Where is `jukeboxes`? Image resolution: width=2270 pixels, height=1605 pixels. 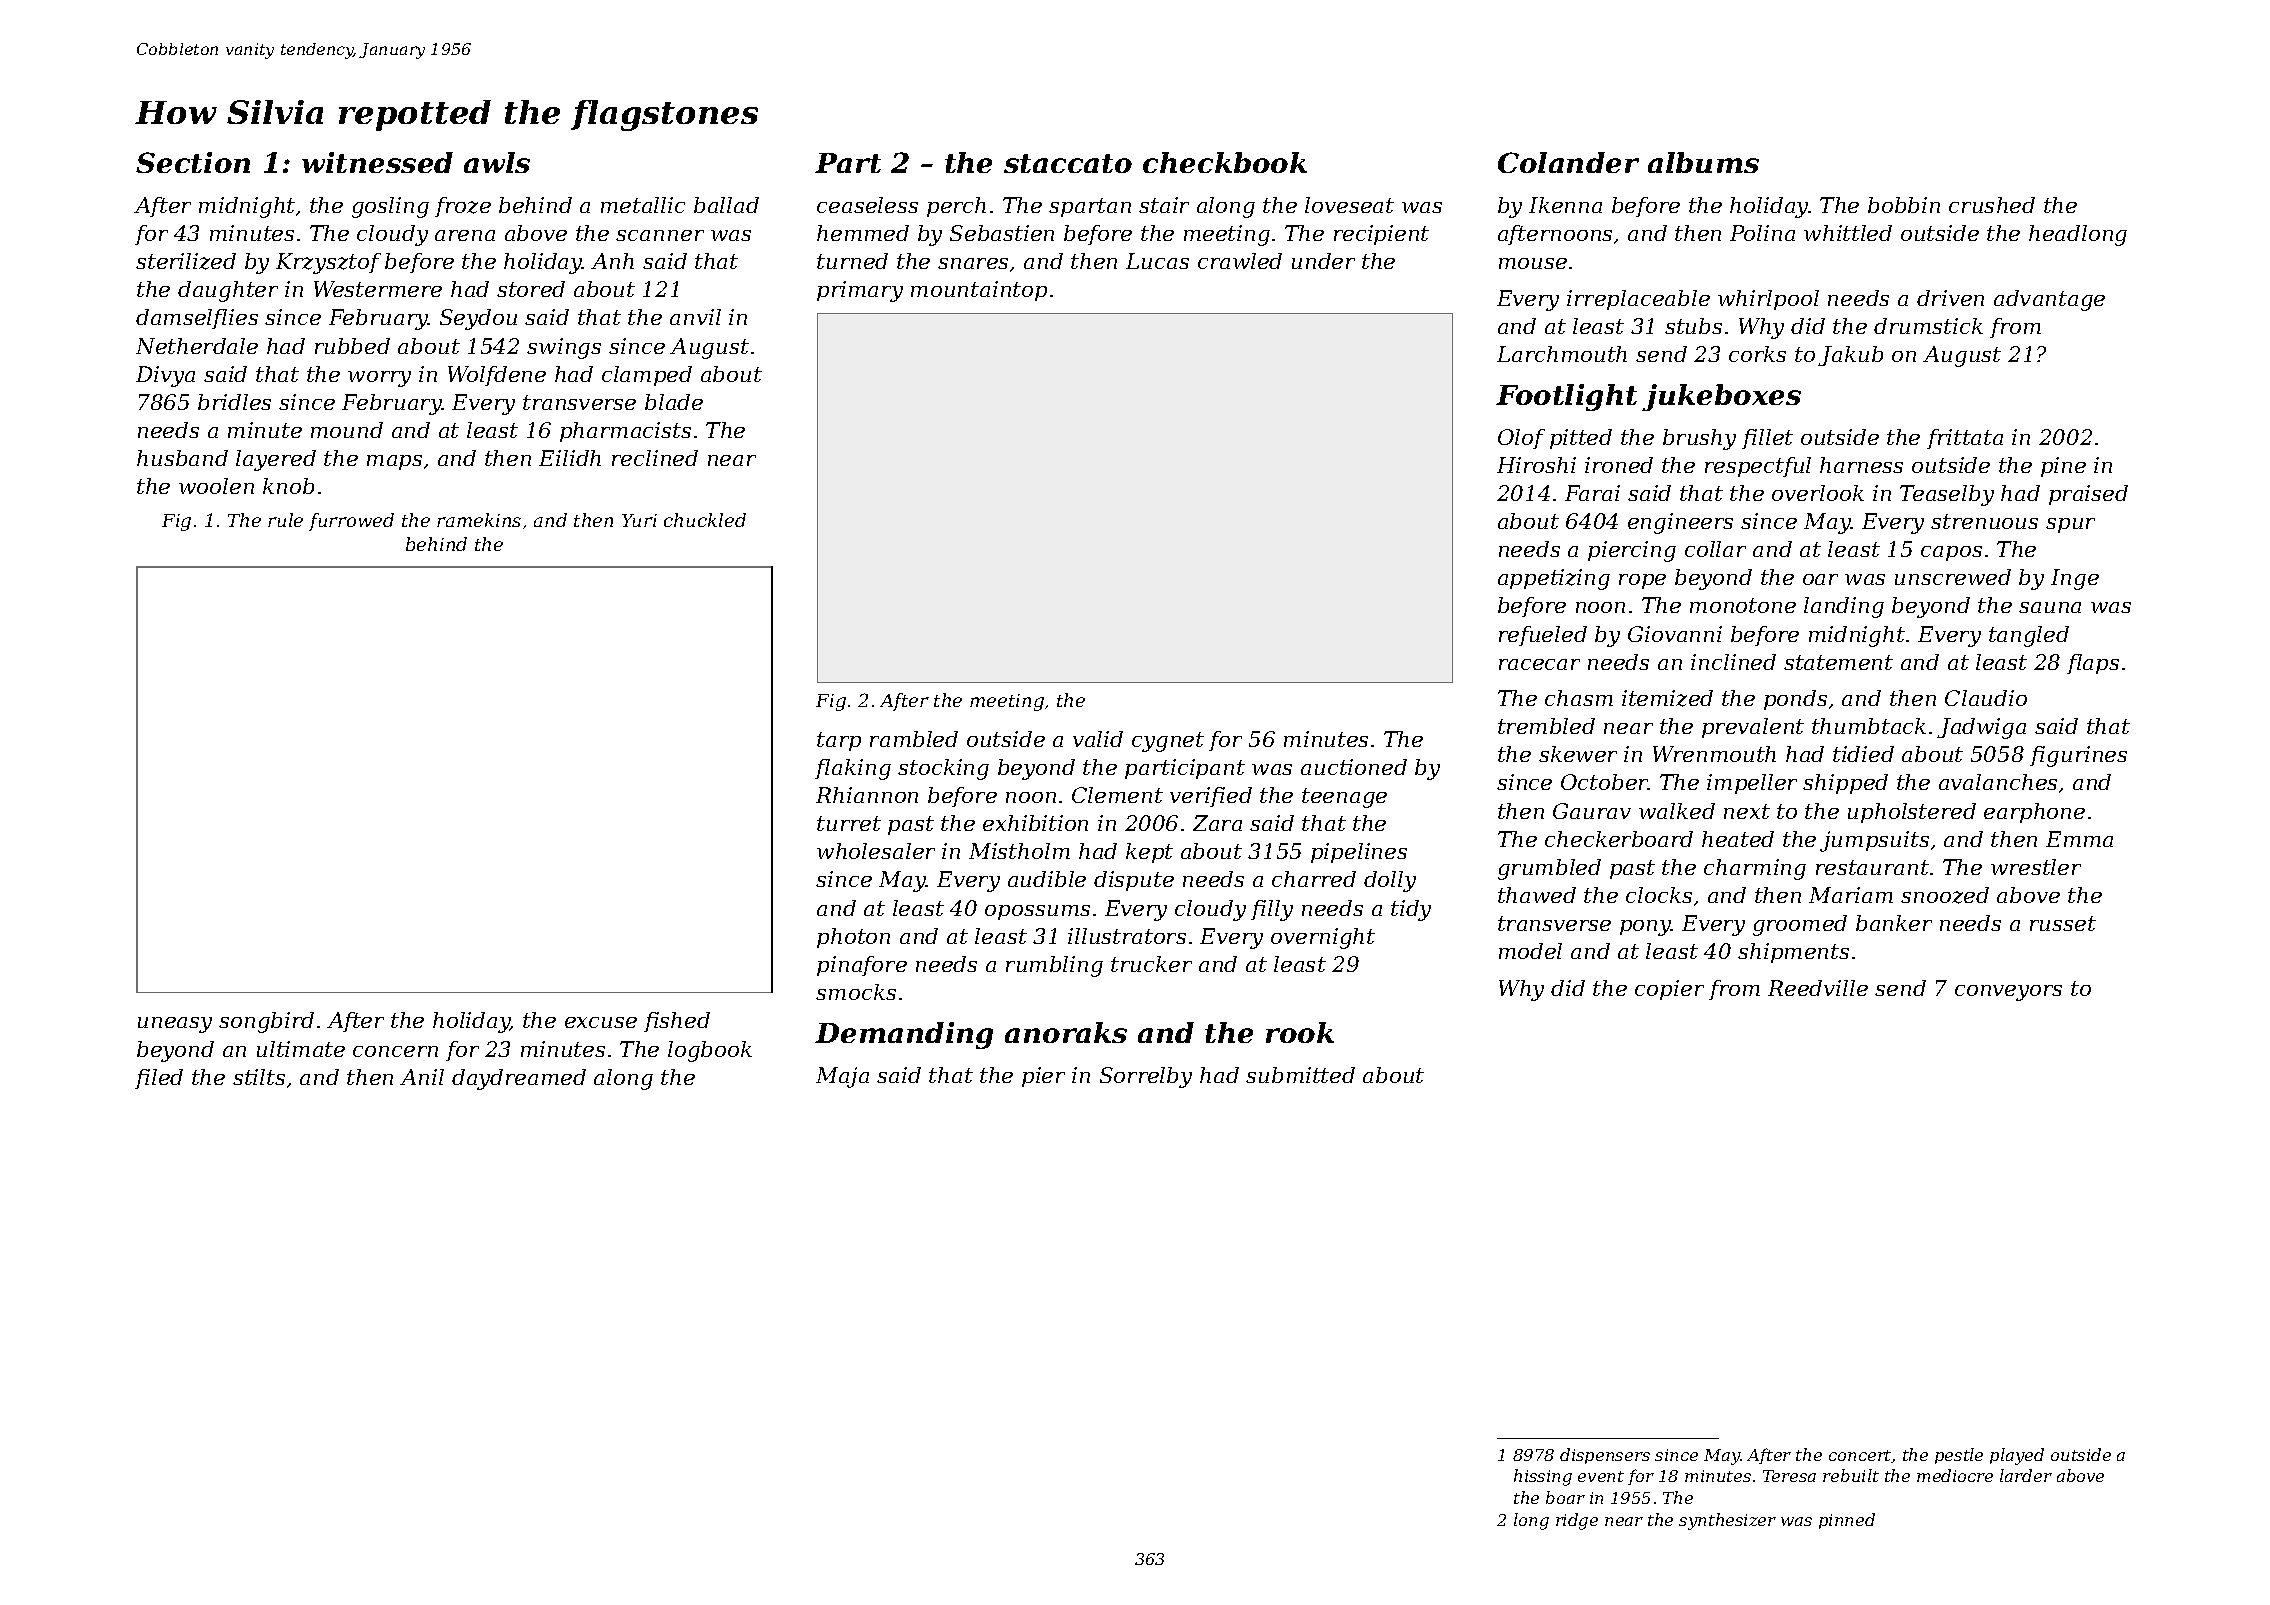 jukeboxes is located at coordinates (1721, 397).
